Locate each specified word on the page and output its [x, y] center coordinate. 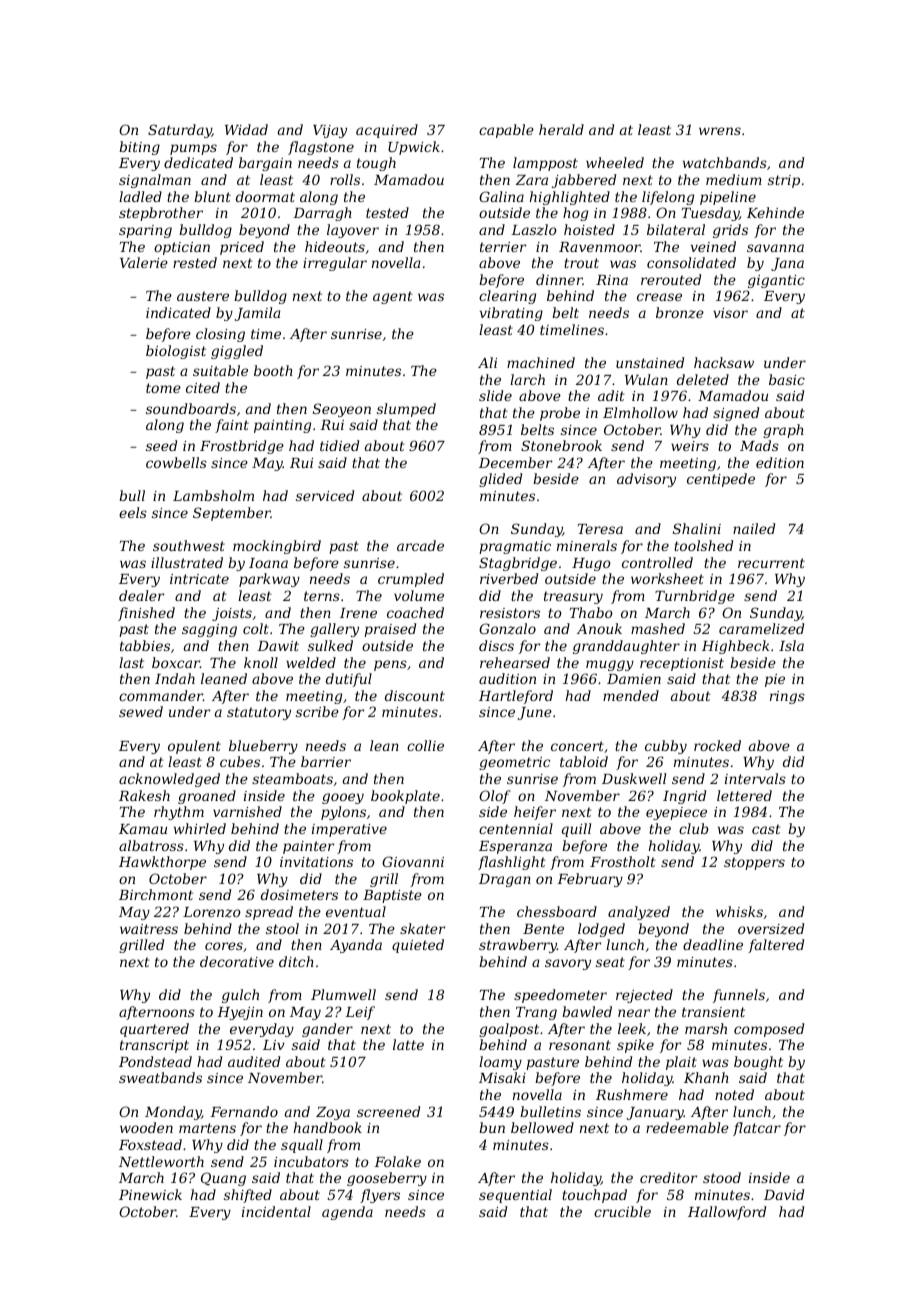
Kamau [143, 829]
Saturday [180, 131]
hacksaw [724, 362]
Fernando [244, 1111]
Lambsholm [213, 495]
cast [766, 829]
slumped [406, 410]
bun [492, 1127]
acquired [387, 131]
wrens [720, 131]
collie [425, 745]
